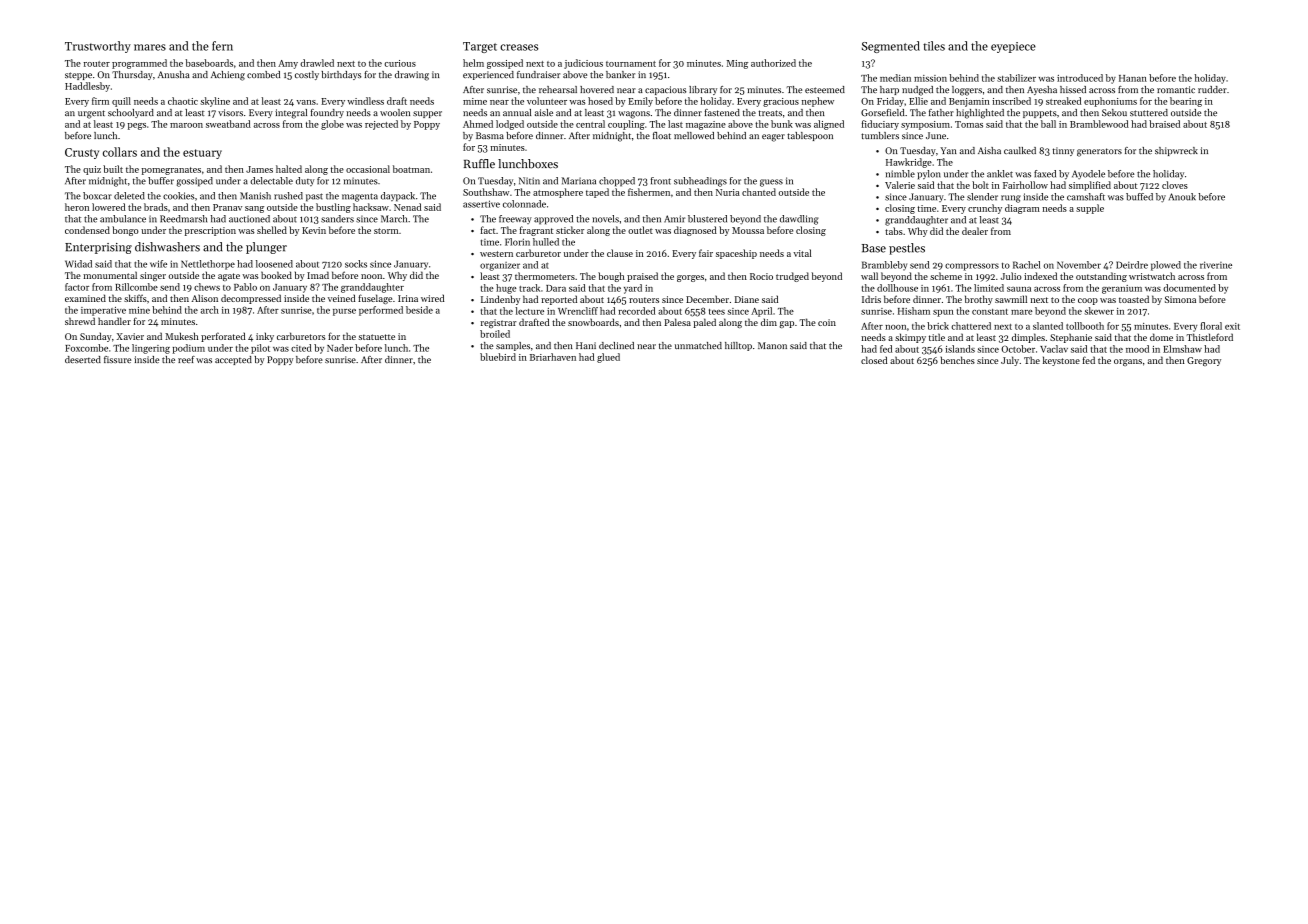 The height and width of the image is (924, 1308). Describe the element at coordinates (228, 124) in the image. I see `sweatband` at that location.
